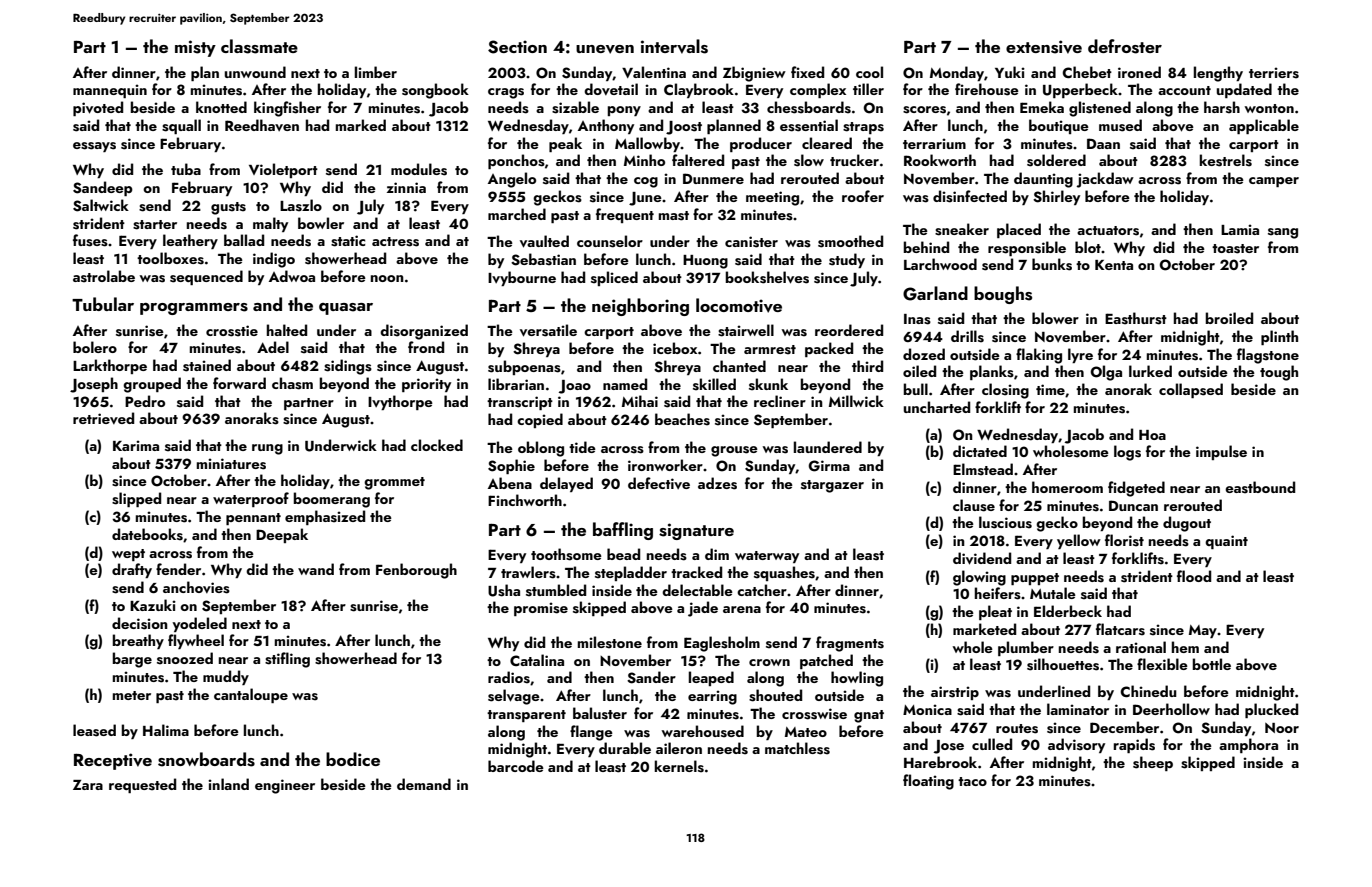  Describe the element at coordinates (331, 500) in the page. I see `boomerang` at that location.
